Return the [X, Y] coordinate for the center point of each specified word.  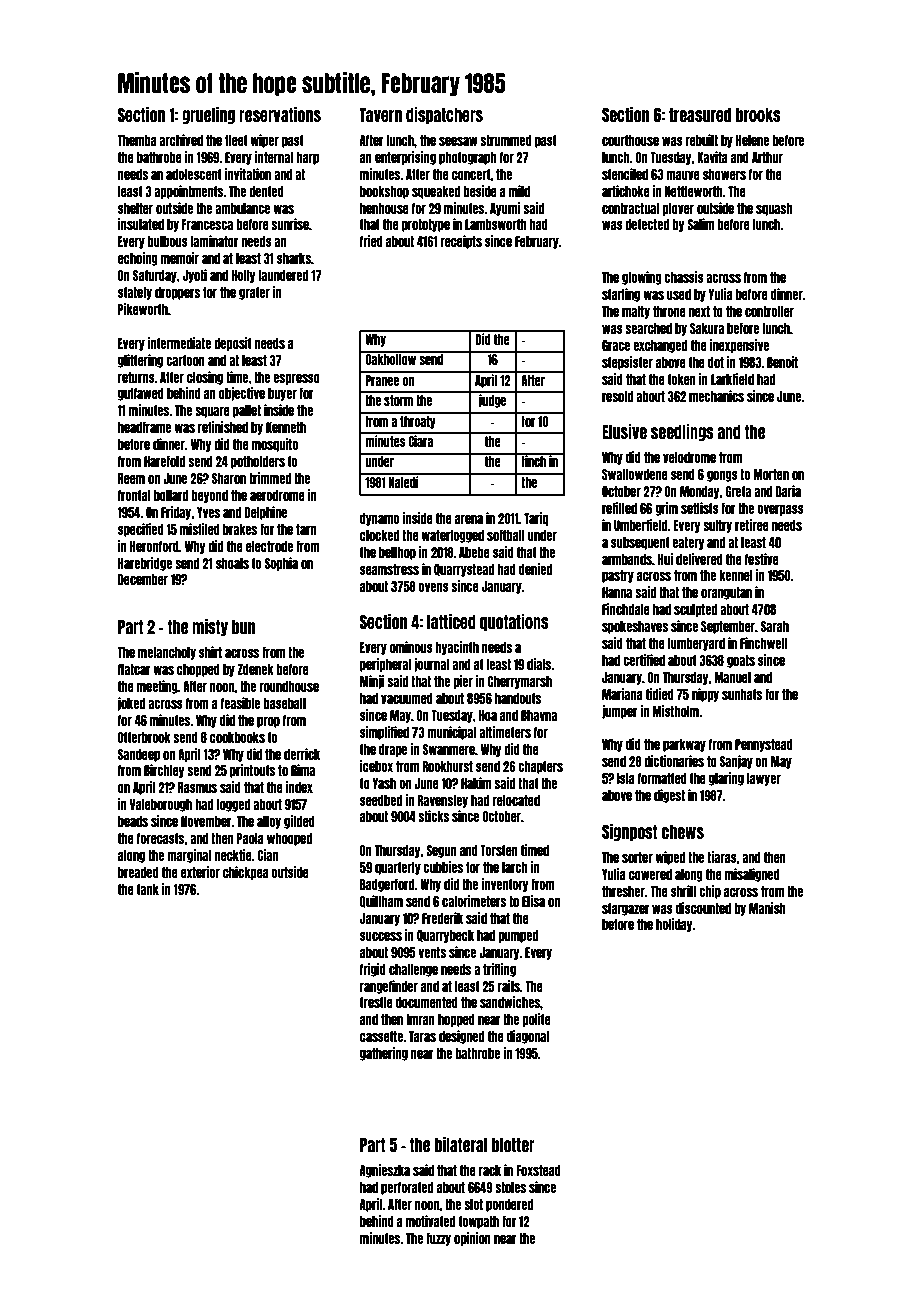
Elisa [533, 901]
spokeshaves [635, 627]
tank [148, 889]
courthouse [630, 140]
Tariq [536, 519]
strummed [506, 140]
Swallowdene [635, 474]
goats [741, 661]
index [299, 787]
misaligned [752, 875]
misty [210, 627]
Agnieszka [385, 1171]
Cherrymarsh [520, 682]
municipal [451, 733]
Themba [137, 140]
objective [242, 394]
